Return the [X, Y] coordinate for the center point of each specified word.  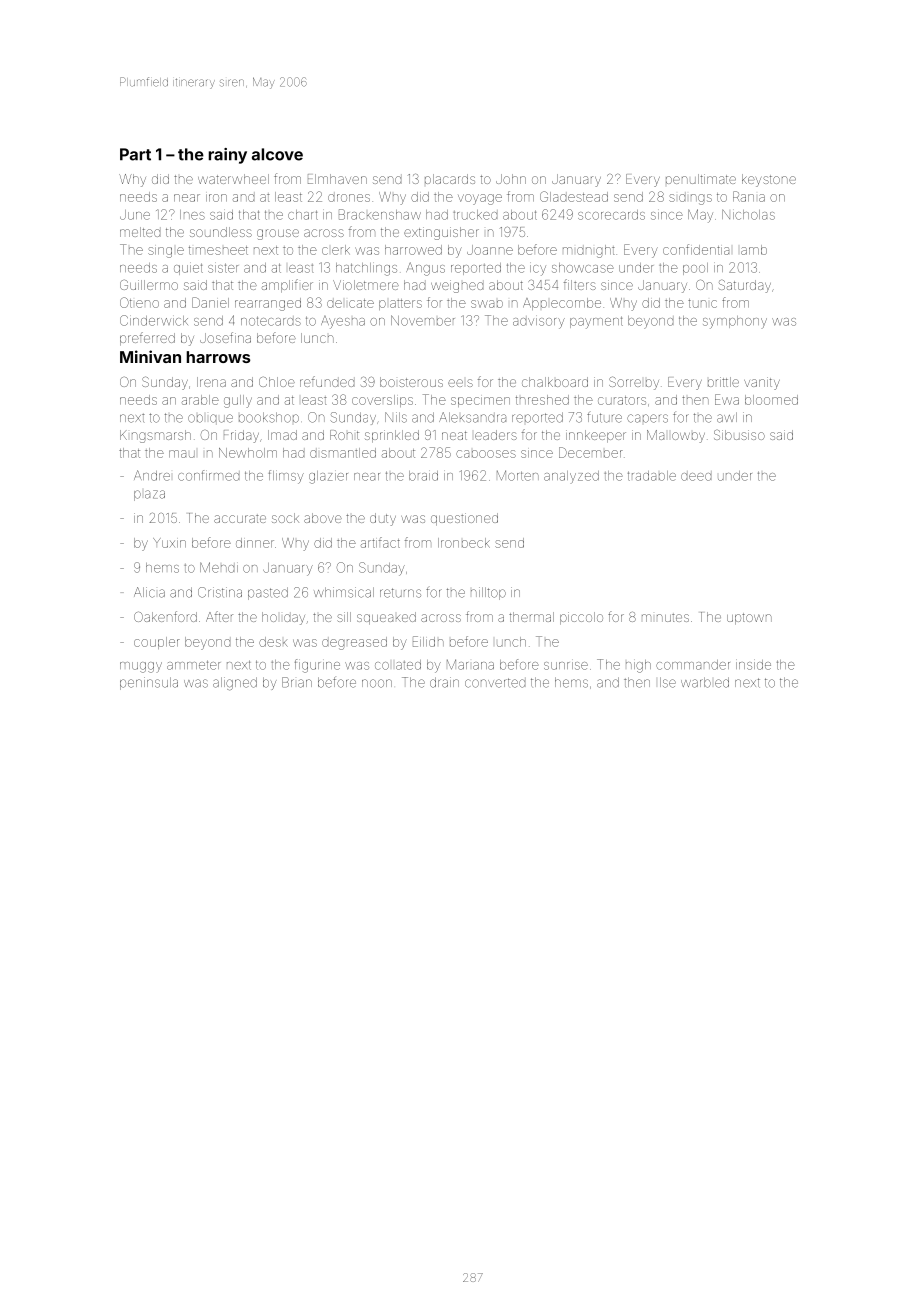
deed [696, 477]
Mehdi [219, 567]
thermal [531, 617]
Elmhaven [337, 179]
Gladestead [574, 196]
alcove [277, 154]
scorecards [611, 215]
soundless [221, 232]
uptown [749, 619]
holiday [283, 618]
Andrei [152, 475]
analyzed [571, 477]
